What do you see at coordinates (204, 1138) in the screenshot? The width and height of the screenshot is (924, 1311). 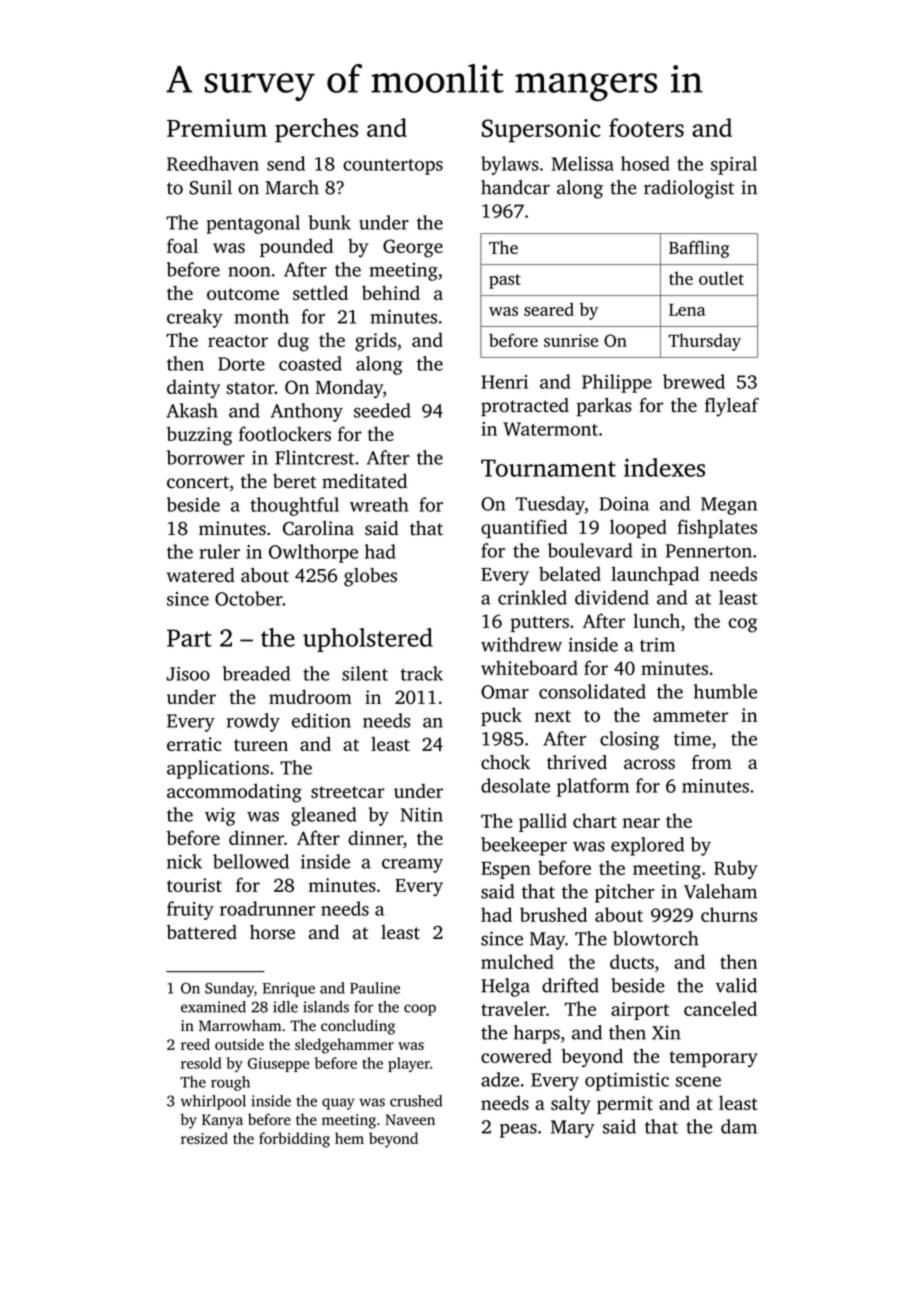 I see `resized` at bounding box center [204, 1138].
